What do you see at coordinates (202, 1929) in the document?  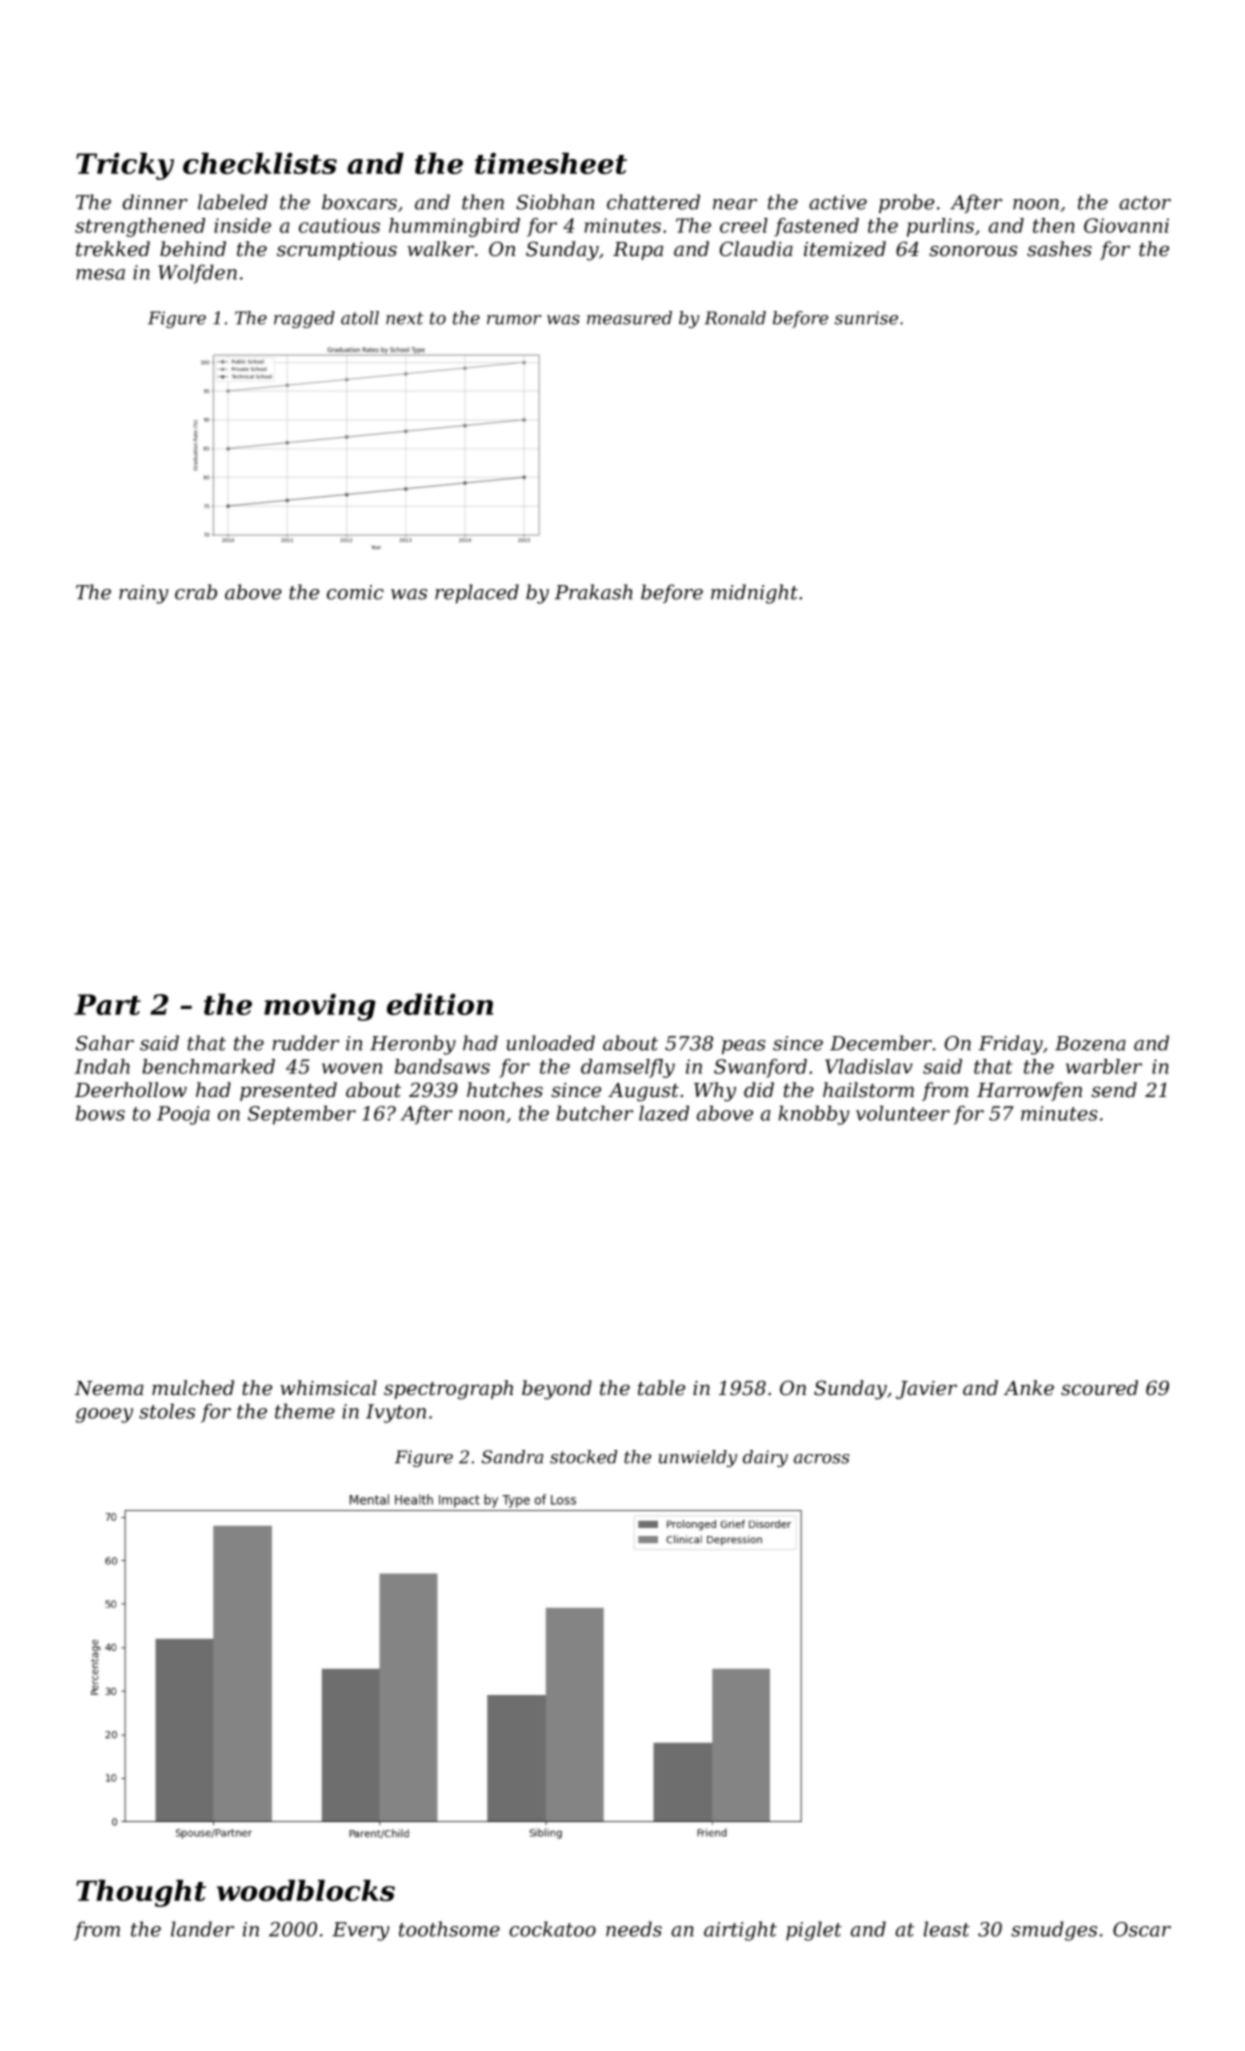 I see `lander` at bounding box center [202, 1929].
